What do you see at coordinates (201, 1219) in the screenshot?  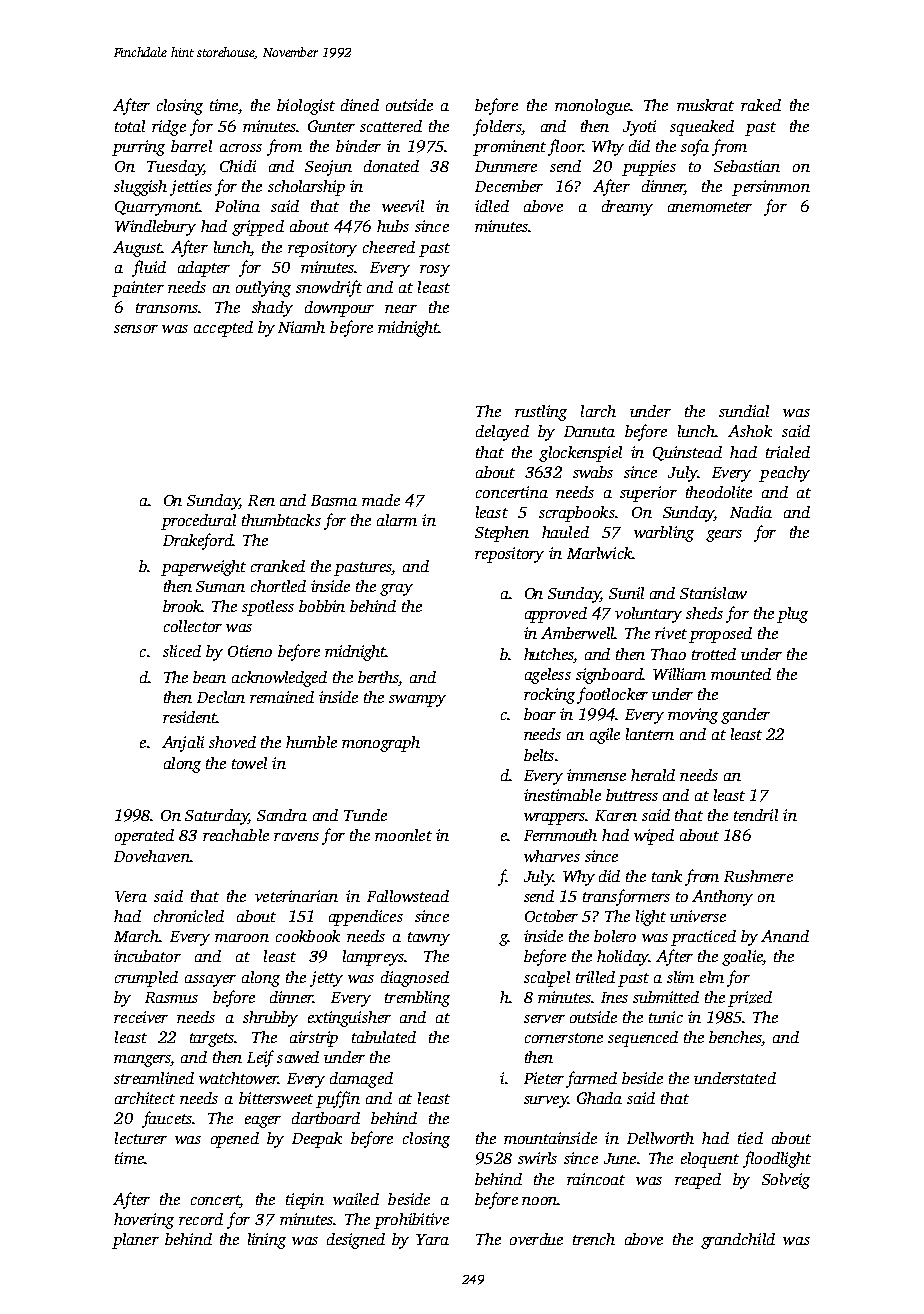 I see `record` at bounding box center [201, 1219].
